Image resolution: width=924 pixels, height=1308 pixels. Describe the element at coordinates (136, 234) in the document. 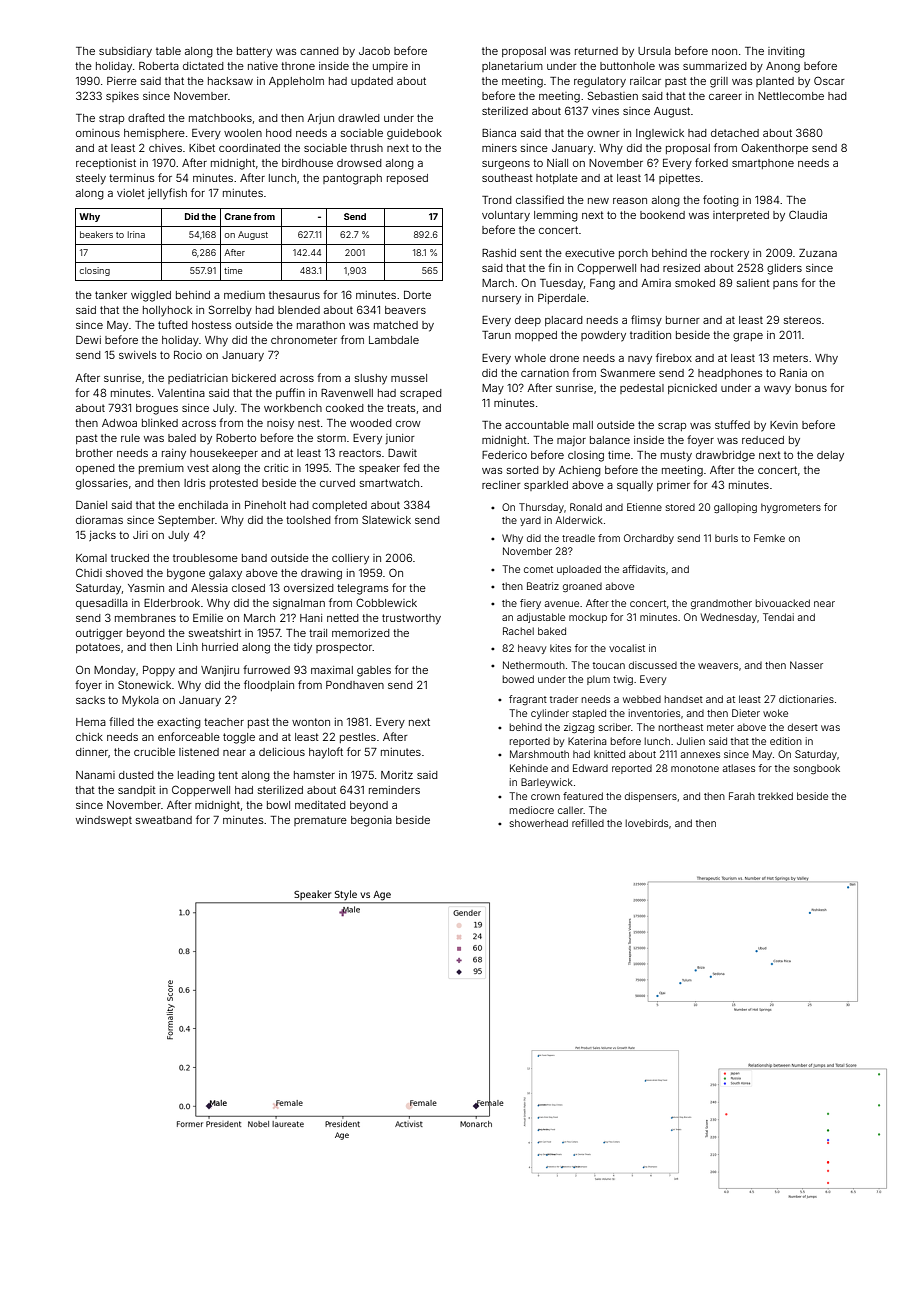

I see `Irina` at that location.
